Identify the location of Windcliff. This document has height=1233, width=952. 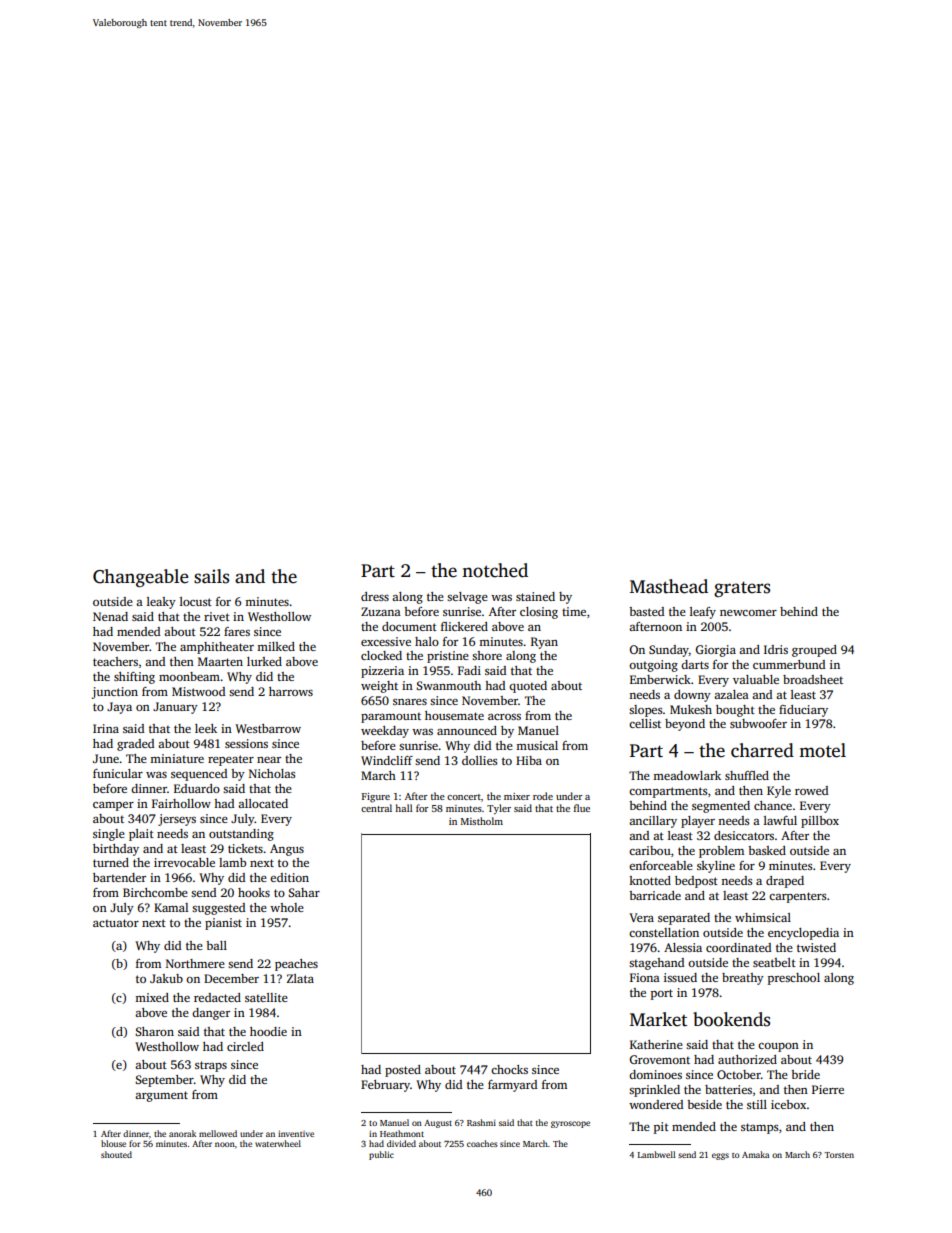
(387, 760).
